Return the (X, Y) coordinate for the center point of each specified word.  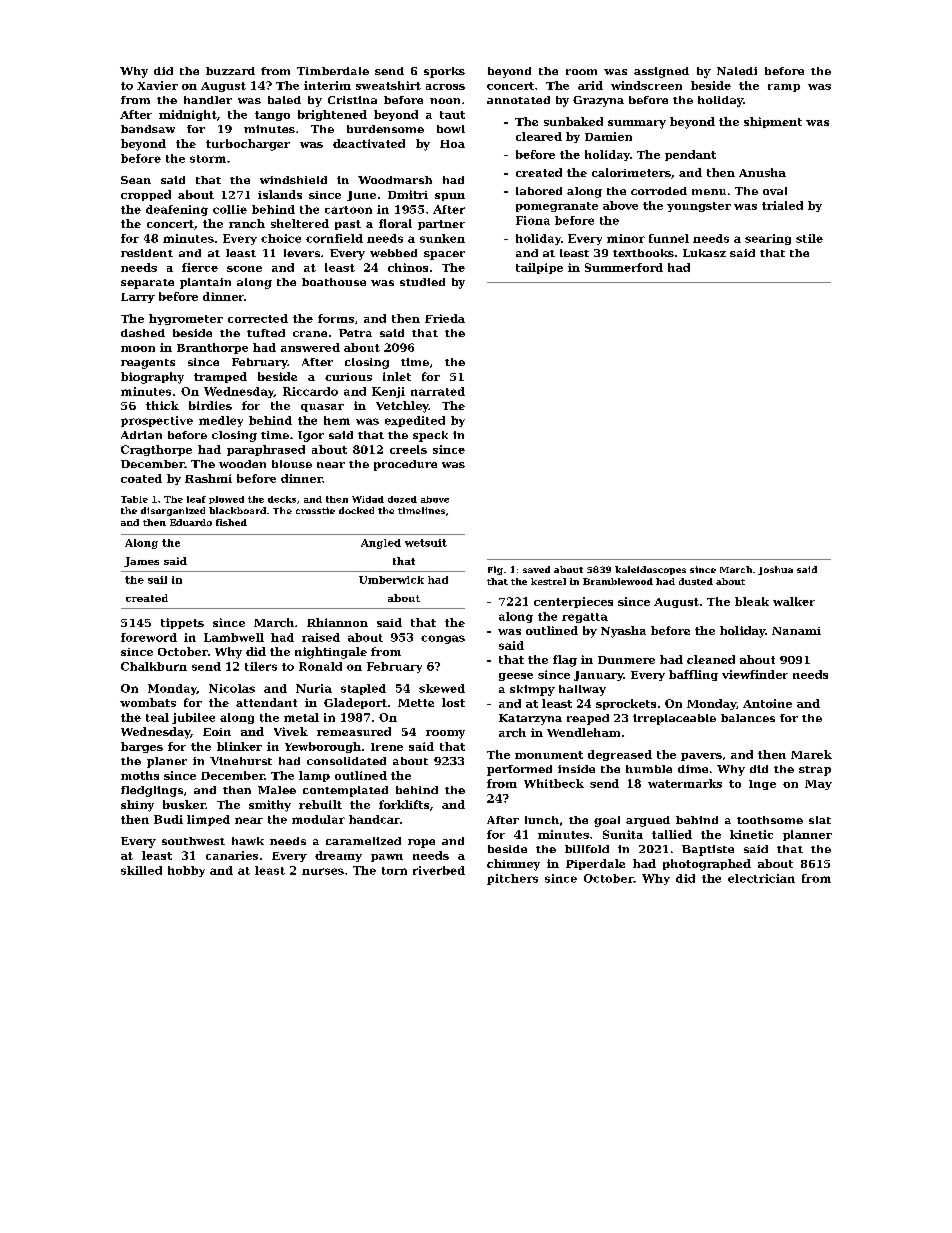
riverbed (439, 870)
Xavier (157, 85)
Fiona (533, 220)
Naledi (737, 71)
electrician (761, 878)
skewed (442, 688)
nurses (323, 871)
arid (590, 85)
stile (809, 238)
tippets (182, 623)
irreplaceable (674, 719)
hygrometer (186, 319)
